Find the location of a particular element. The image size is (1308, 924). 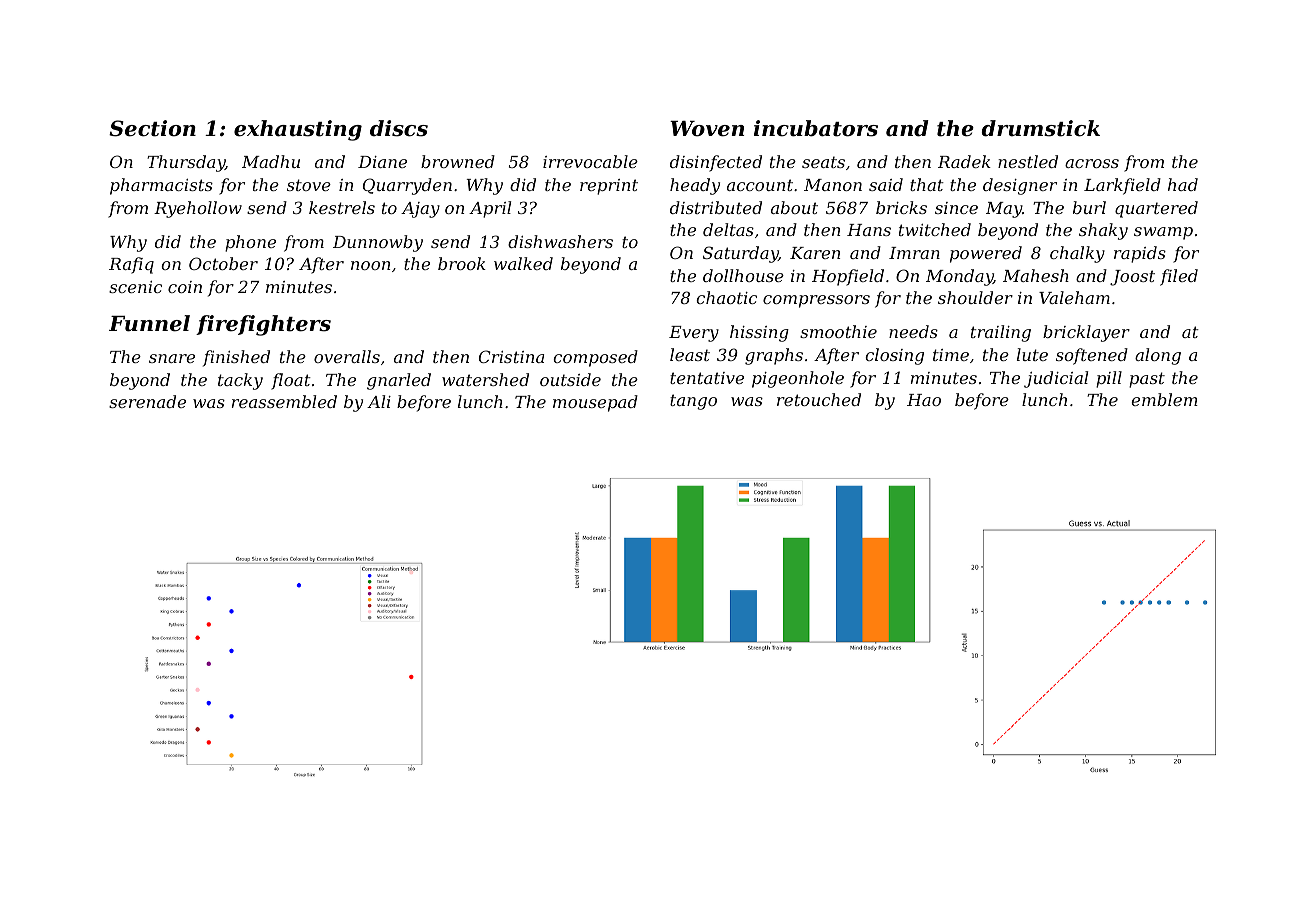

exhausting is located at coordinates (298, 130).
